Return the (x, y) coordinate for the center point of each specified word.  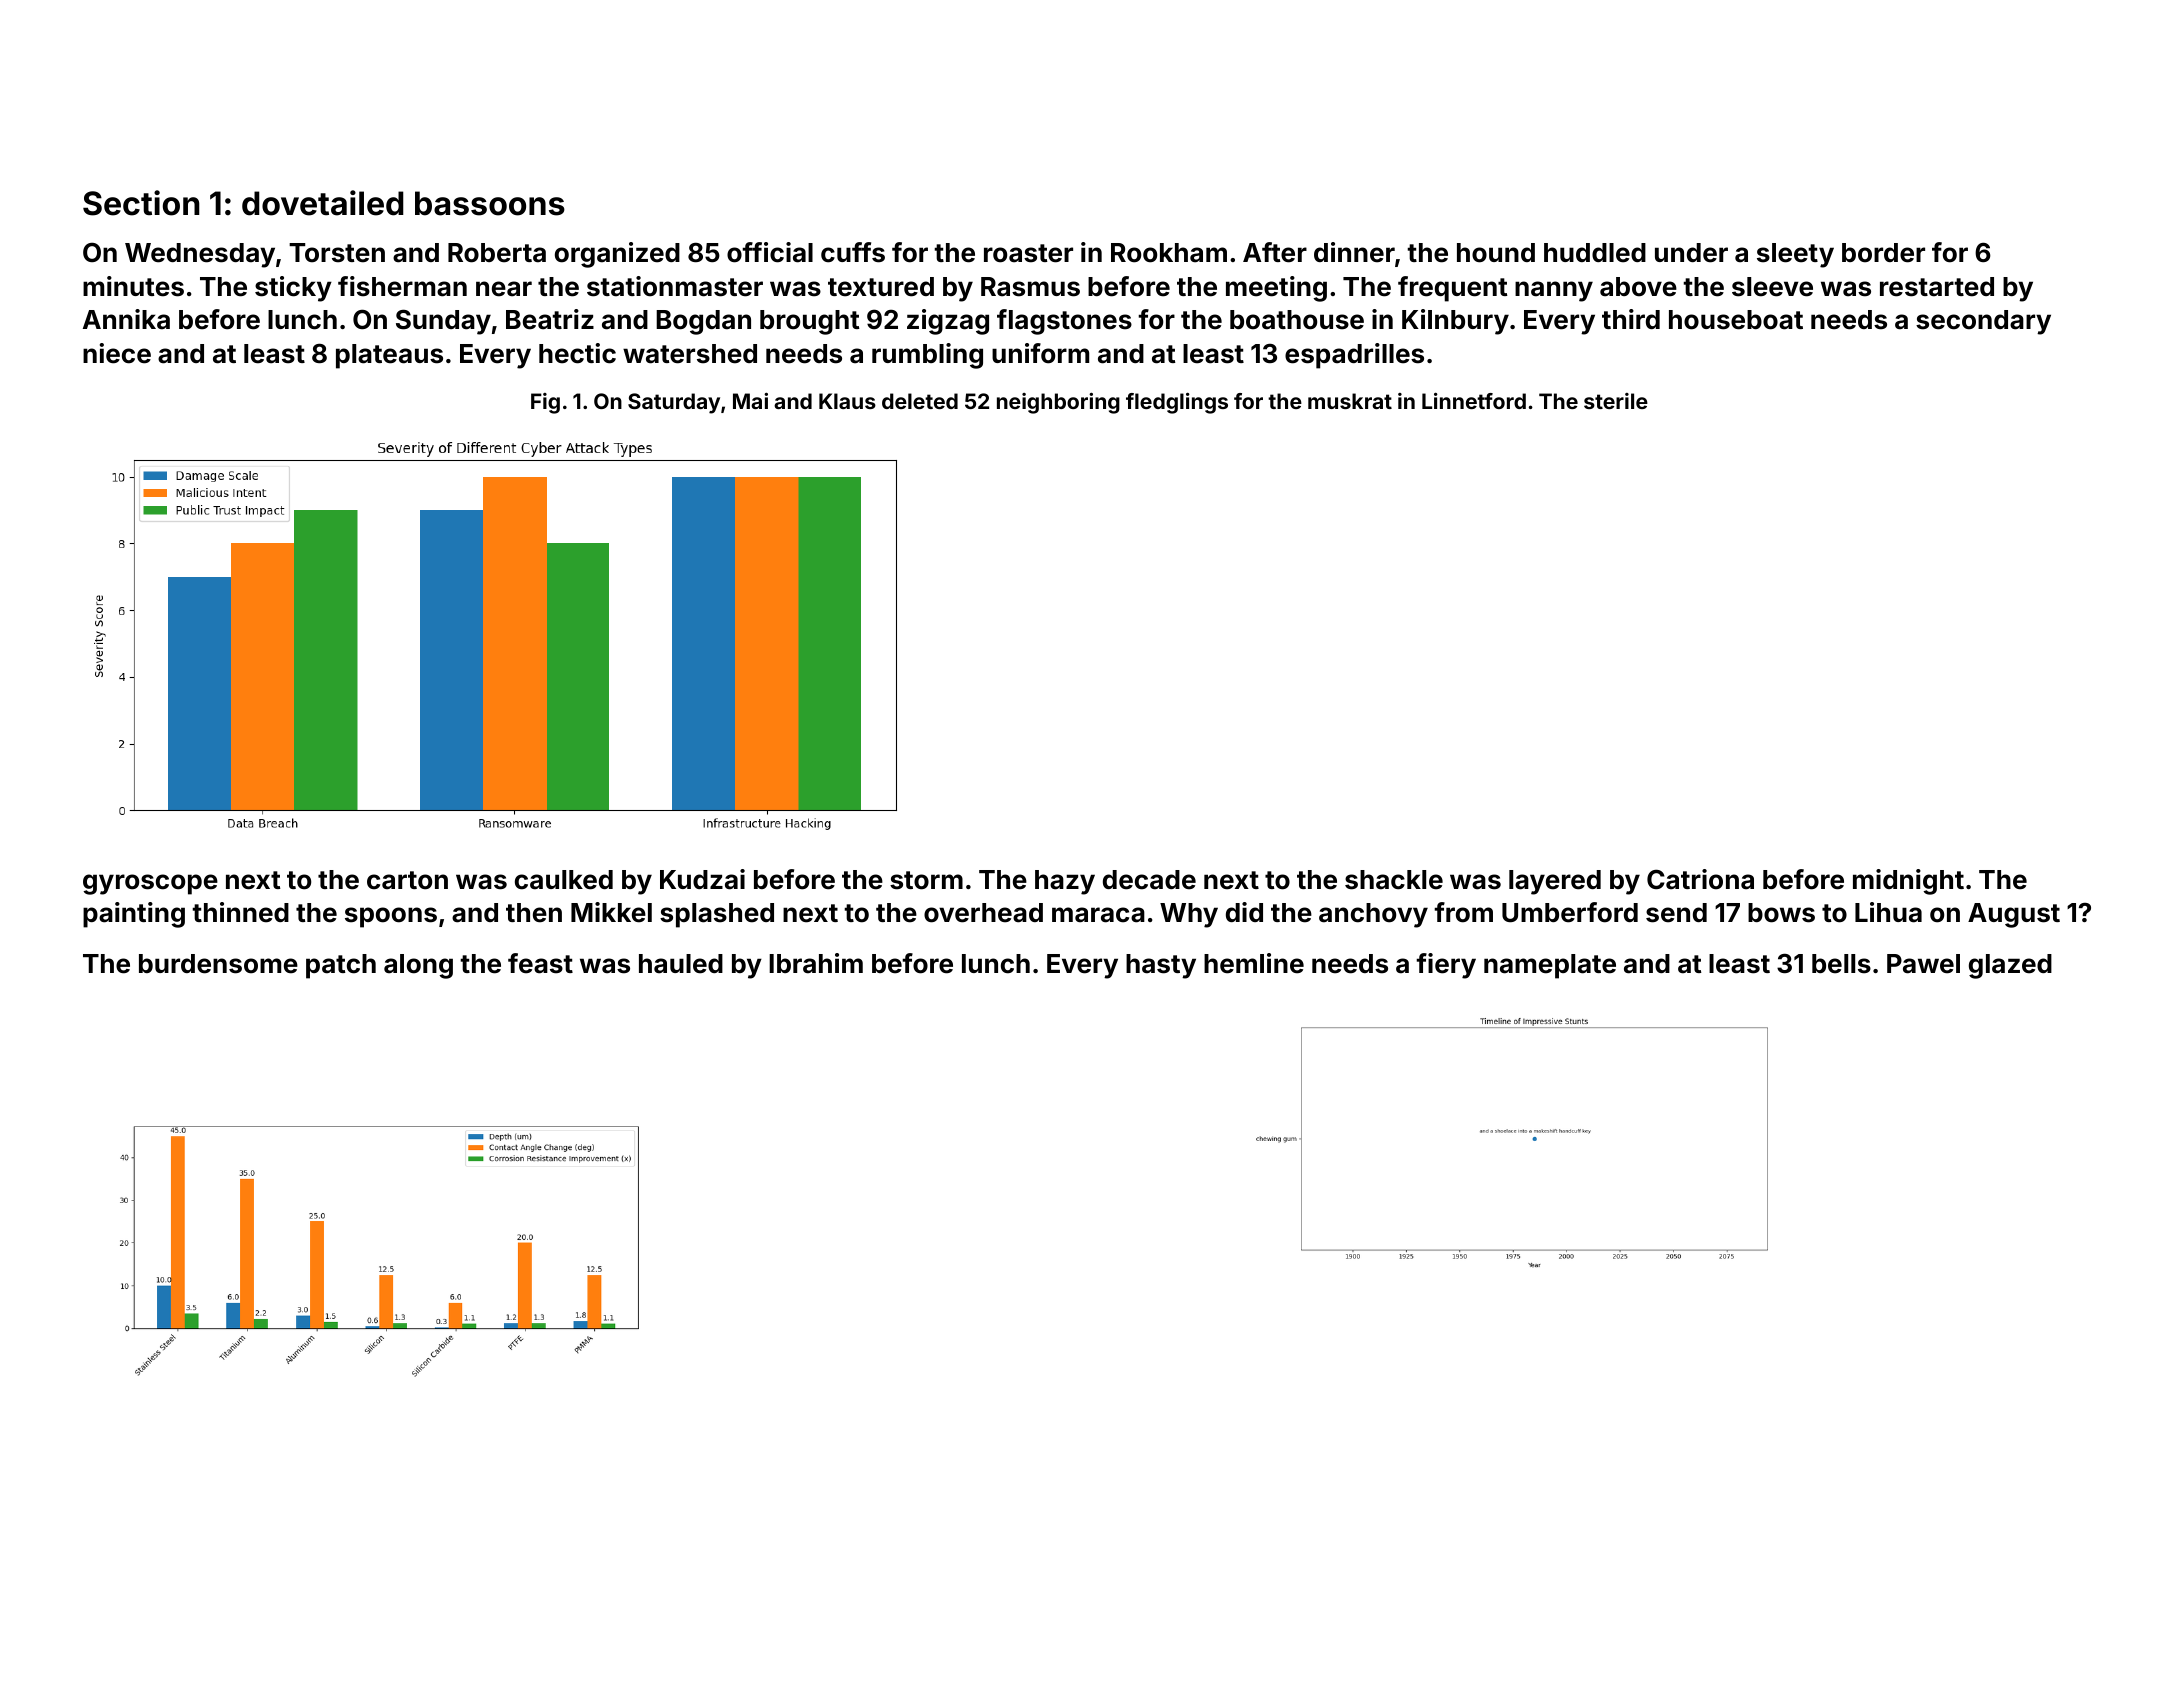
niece (117, 353)
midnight (1908, 882)
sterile (1616, 401)
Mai (750, 401)
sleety (1795, 255)
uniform (1040, 353)
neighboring (1058, 403)
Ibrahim (816, 963)
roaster (1028, 253)
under (1691, 253)
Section (141, 203)
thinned (240, 912)
